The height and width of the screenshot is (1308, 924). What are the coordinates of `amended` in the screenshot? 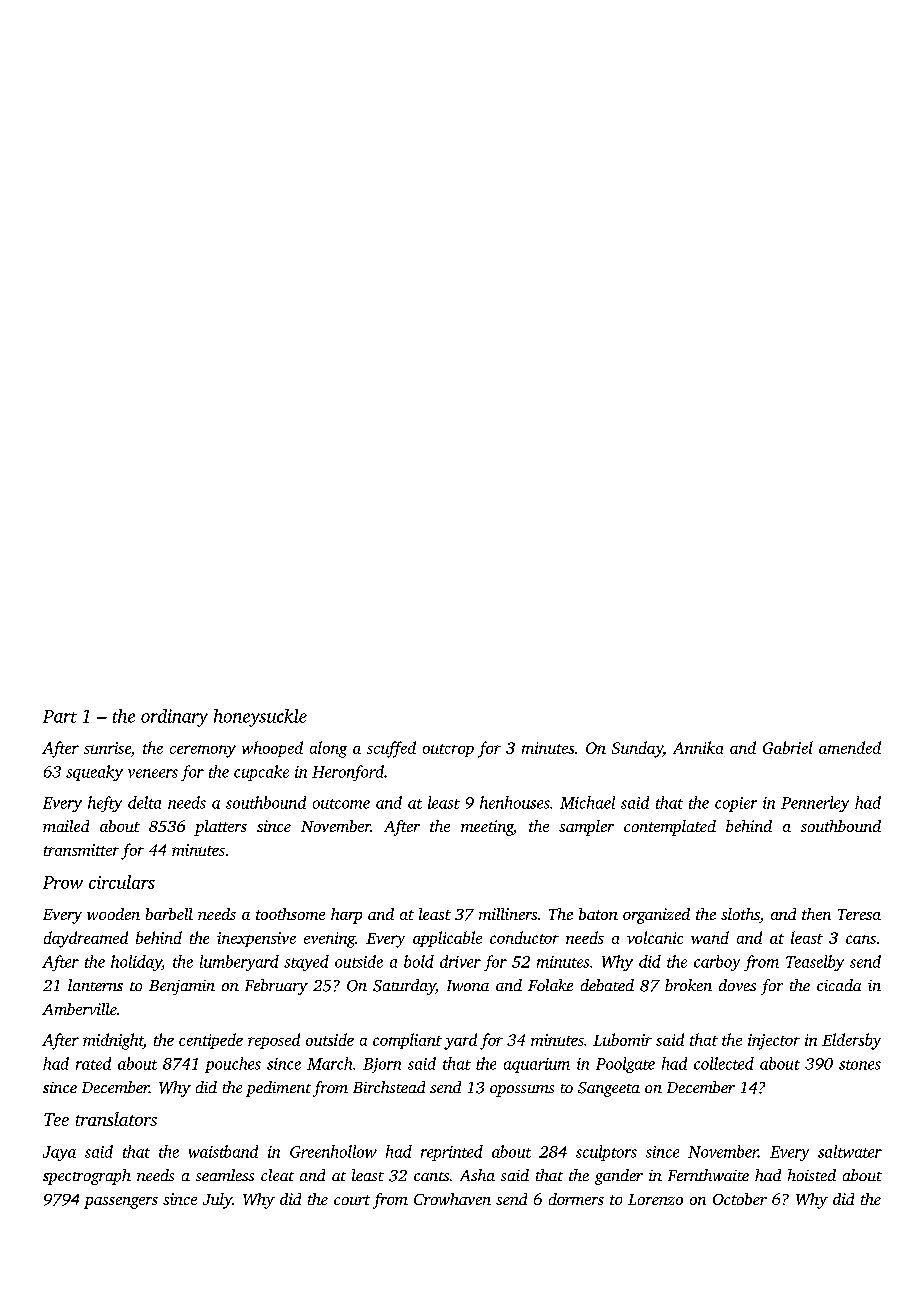 It's located at (850, 747).
